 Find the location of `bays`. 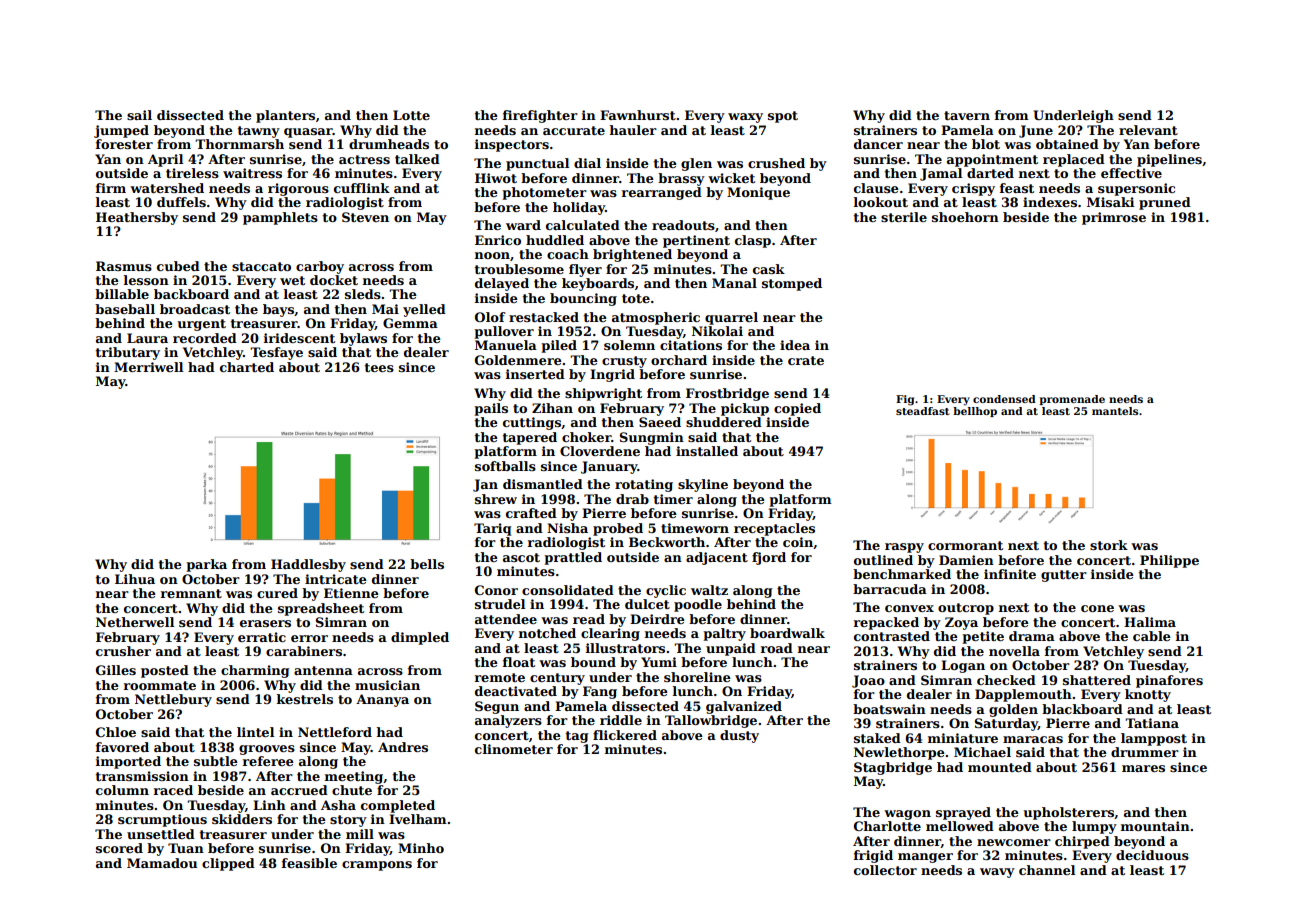

bays is located at coordinates (278, 310).
